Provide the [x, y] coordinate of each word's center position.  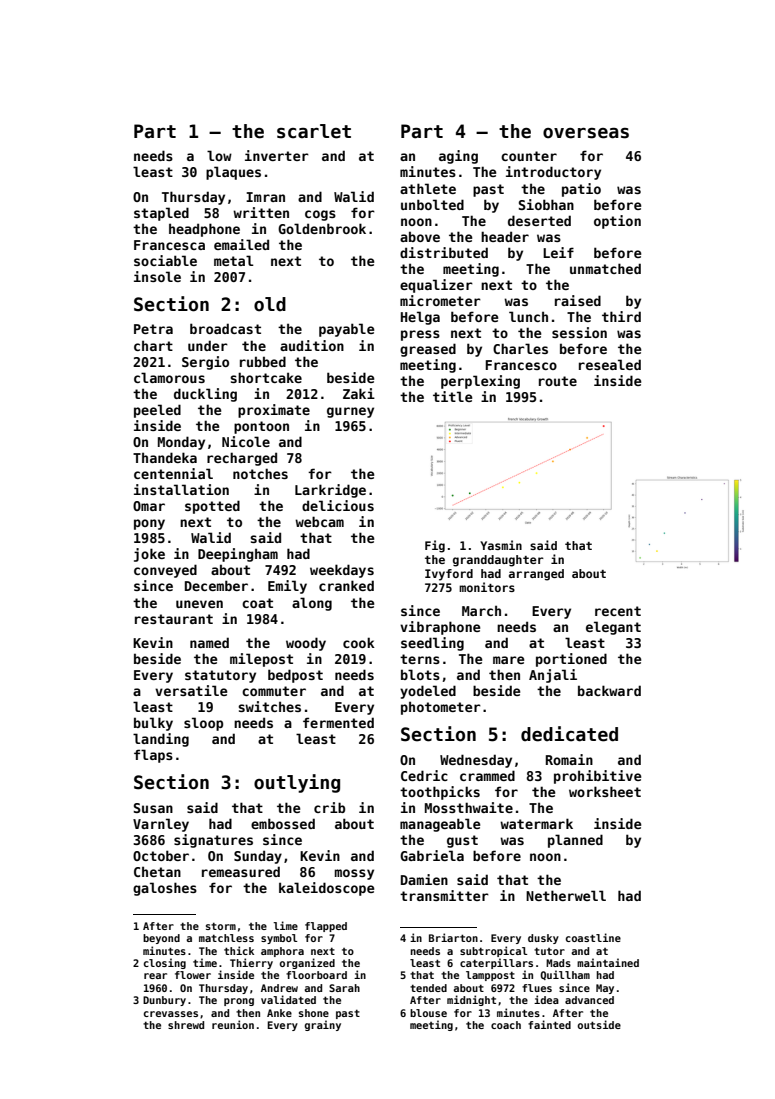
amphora [282, 952]
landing [161, 740]
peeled [157, 411]
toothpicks [440, 793]
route [558, 381]
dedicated [569, 734]
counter [529, 156]
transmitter [444, 895]
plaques [233, 173]
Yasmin [501, 545]
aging [458, 157]
